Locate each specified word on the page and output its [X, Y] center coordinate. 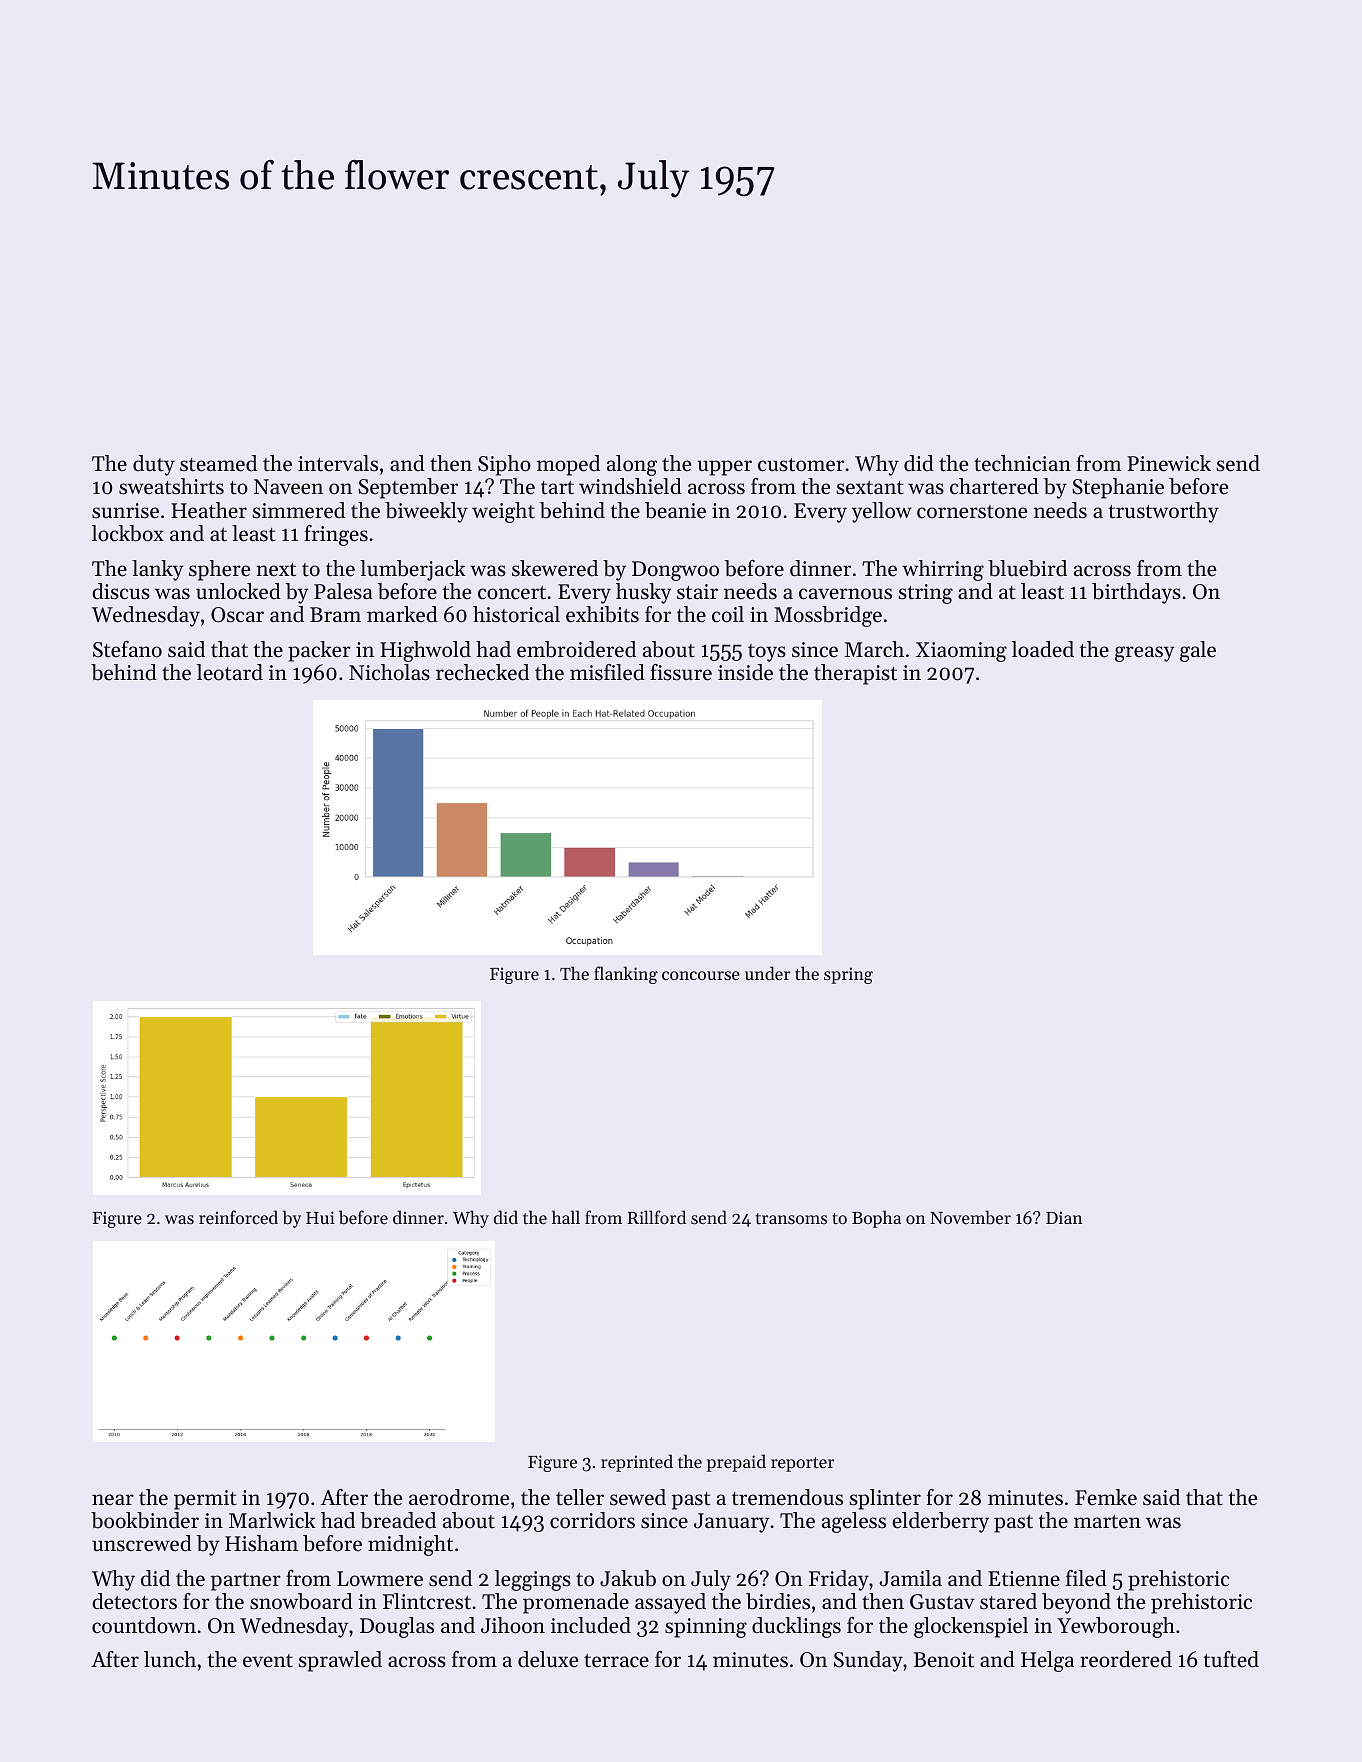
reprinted [637, 1463]
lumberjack [413, 570]
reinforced [238, 1217]
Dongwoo [675, 571]
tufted [1231, 1659]
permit [205, 1500]
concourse [701, 975]
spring [848, 975]
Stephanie [1118, 488]
